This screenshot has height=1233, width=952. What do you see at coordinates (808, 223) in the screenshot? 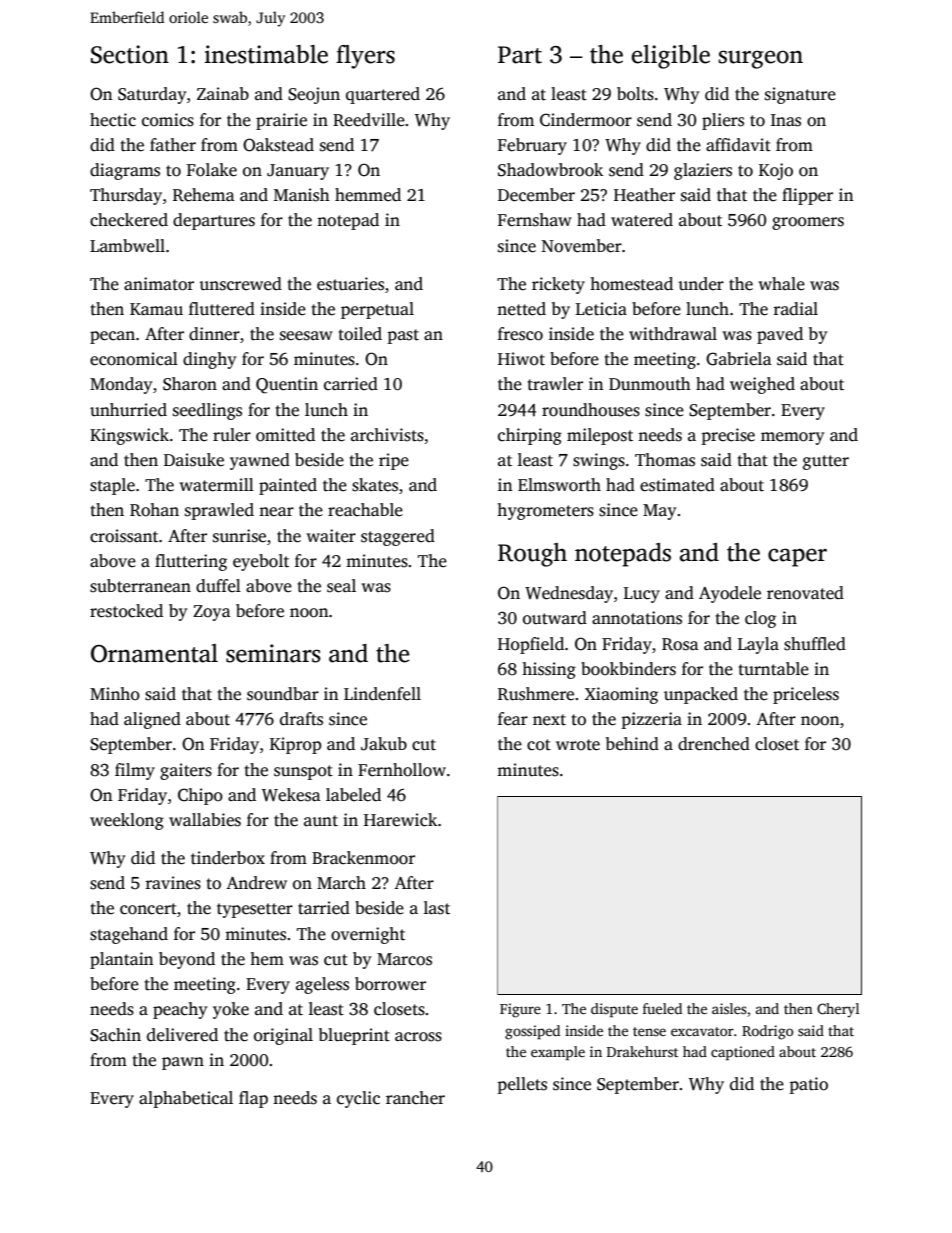
I see `groomers` at bounding box center [808, 223].
